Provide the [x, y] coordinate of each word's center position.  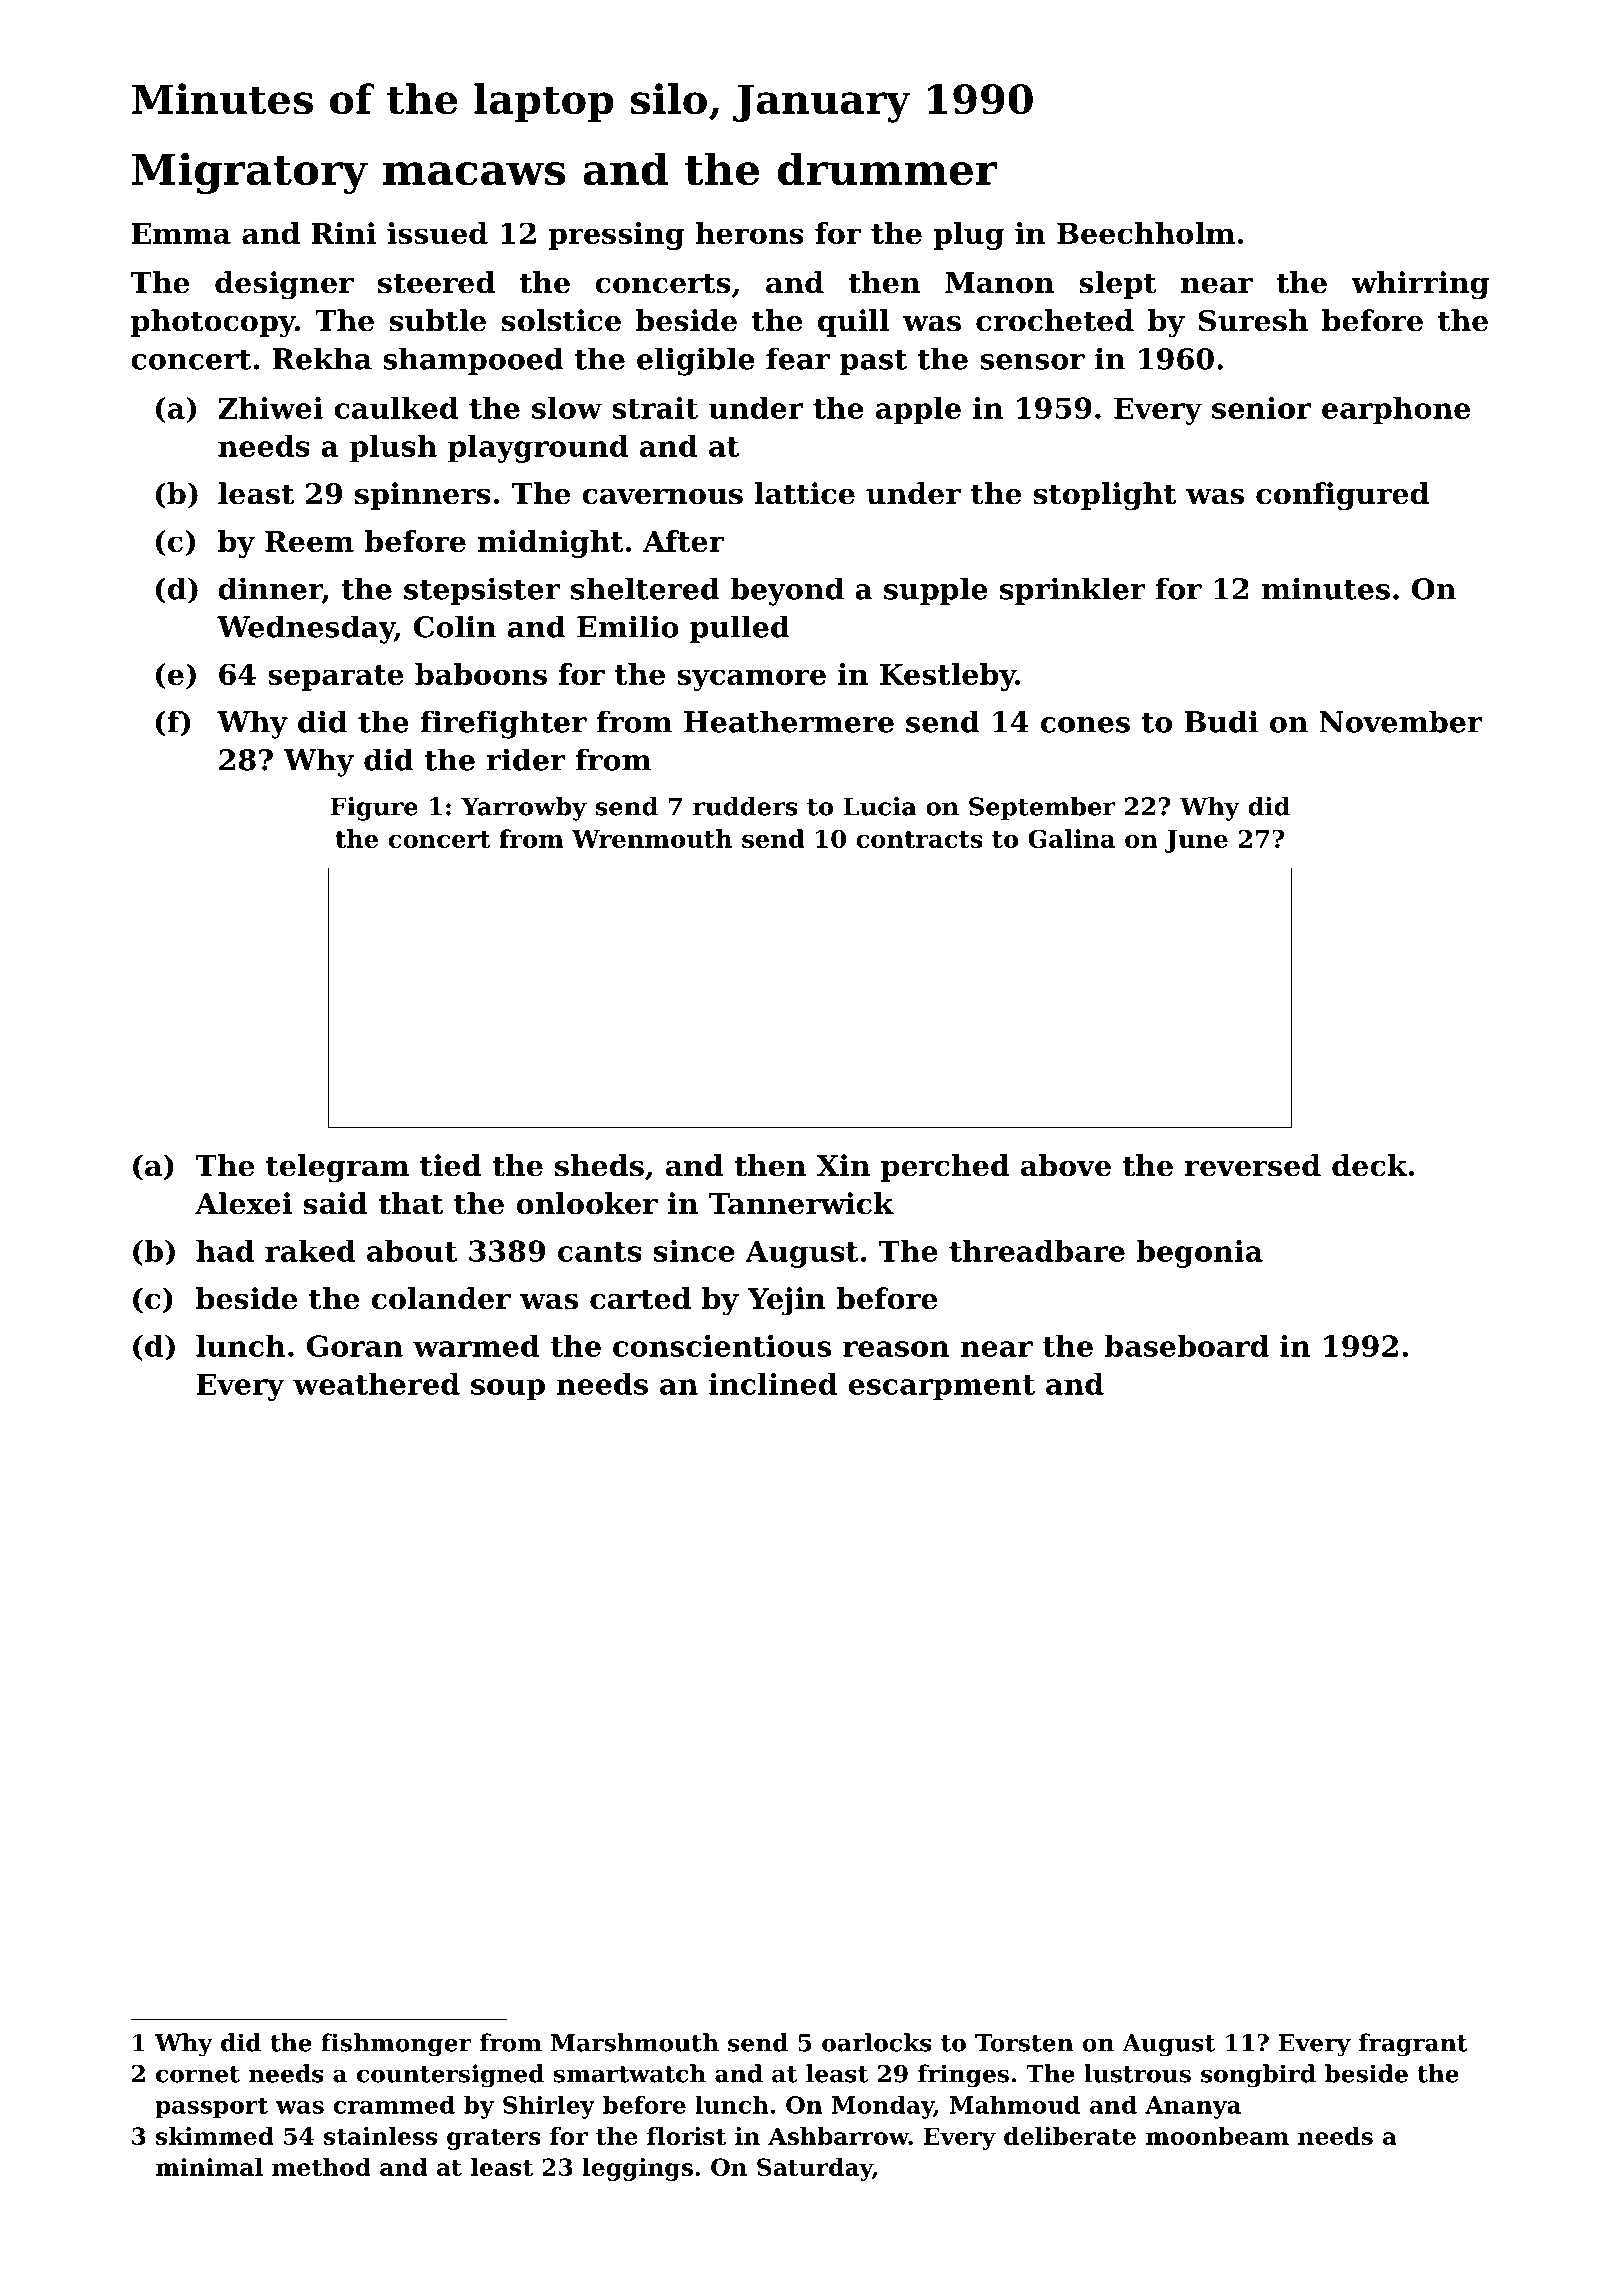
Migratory [250, 173]
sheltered [645, 588]
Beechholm [1146, 233]
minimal [209, 2167]
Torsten [1024, 2043]
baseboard [1187, 1346]
